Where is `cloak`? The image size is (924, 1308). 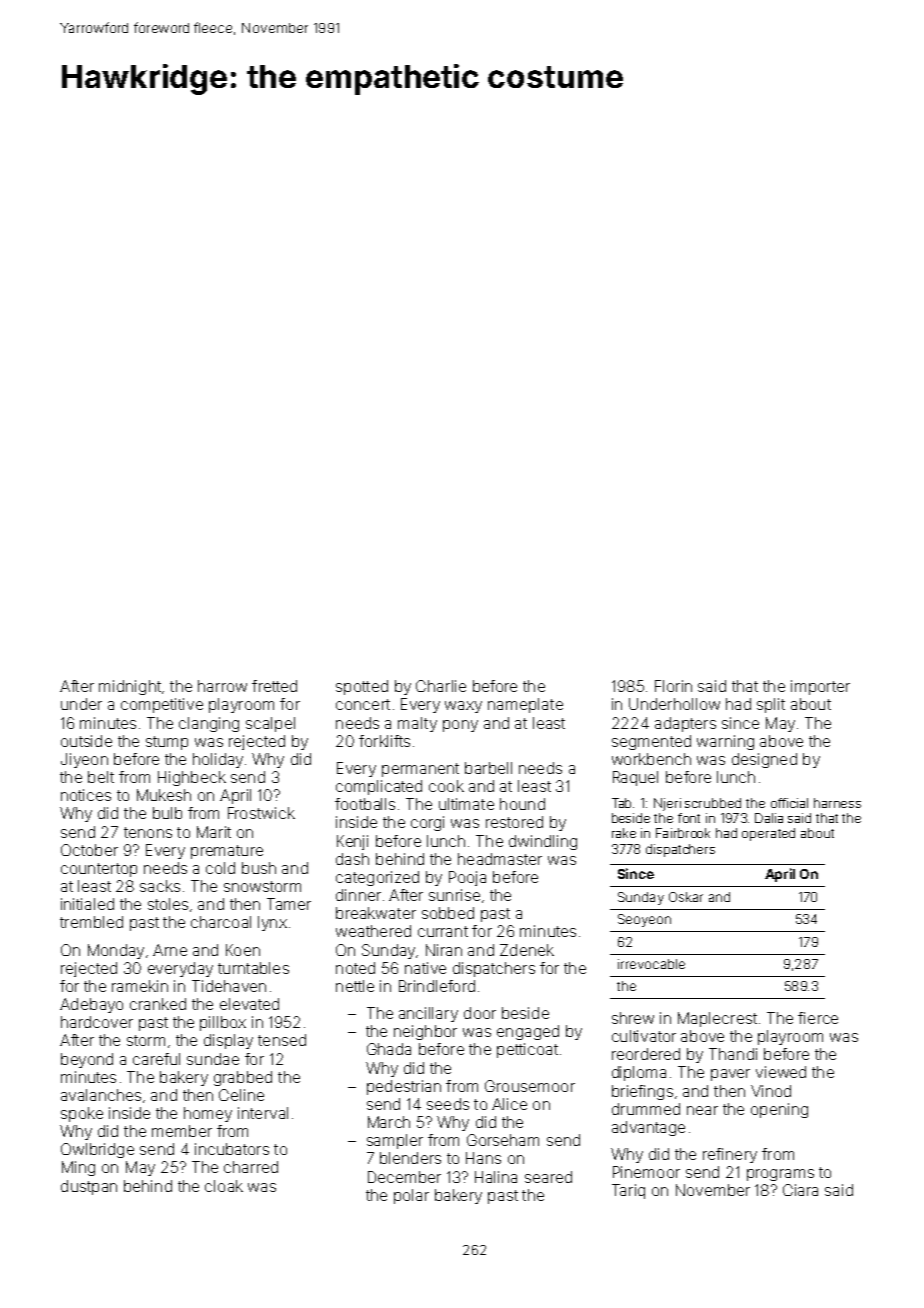
cloak is located at coordinates (224, 1186).
